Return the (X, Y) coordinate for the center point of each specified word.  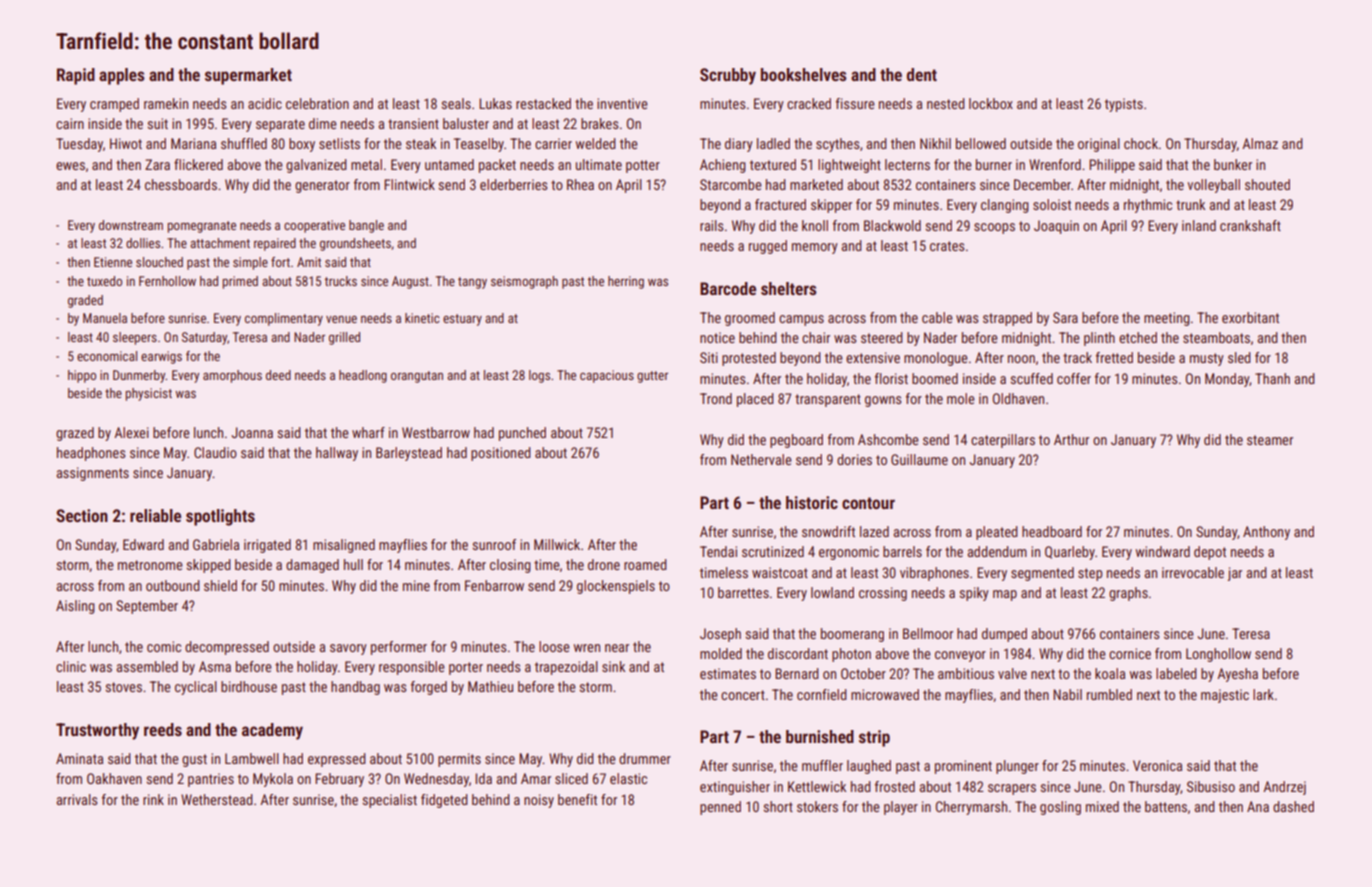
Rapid (76, 76)
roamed (645, 564)
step (1090, 574)
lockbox (991, 103)
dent (922, 74)
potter (643, 166)
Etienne (113, 262)
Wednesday (436, 780)
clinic (71, 666)
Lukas (495, 103)
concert (743, 695)
